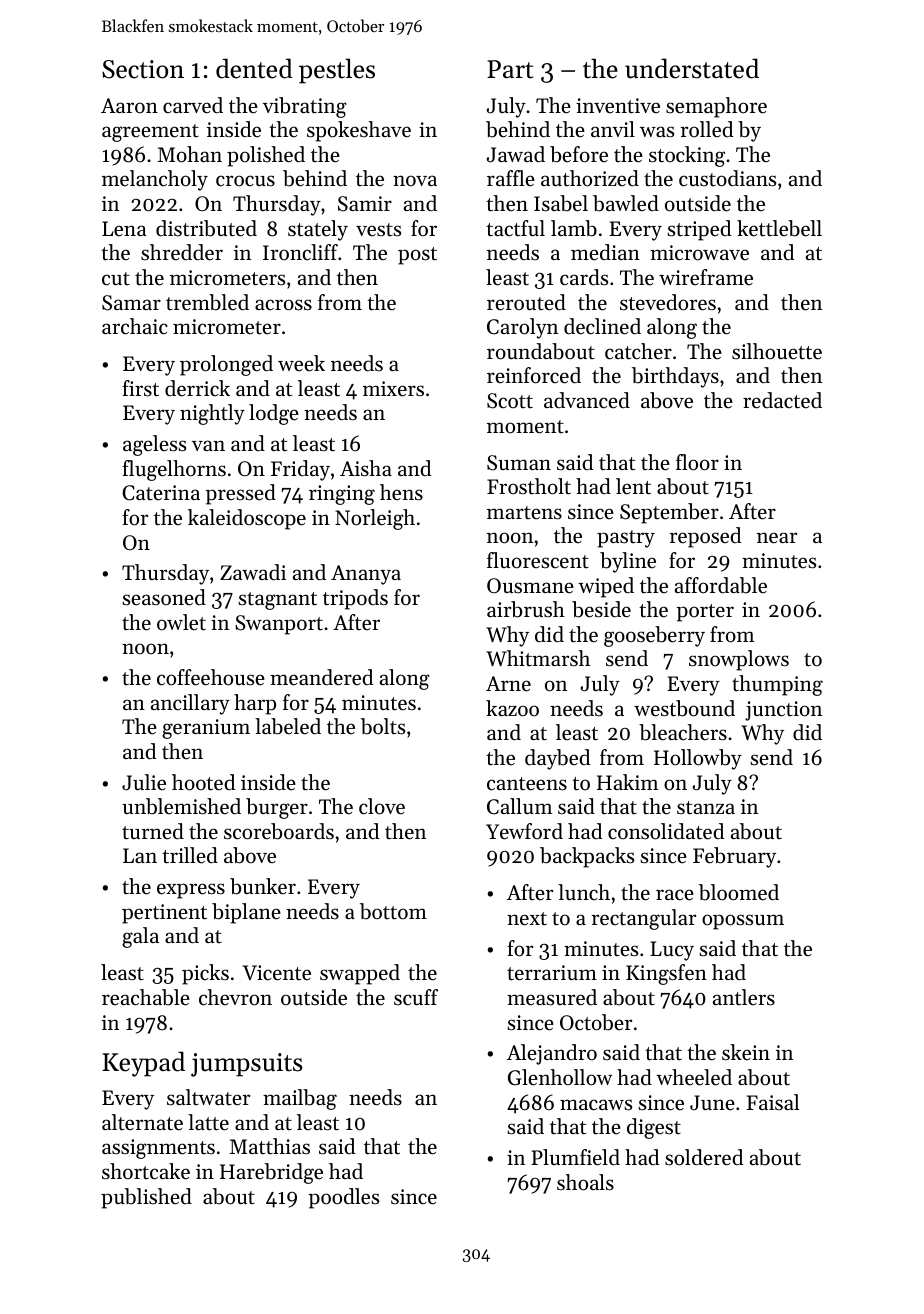  I want to click on turned, so click(153, 831).
